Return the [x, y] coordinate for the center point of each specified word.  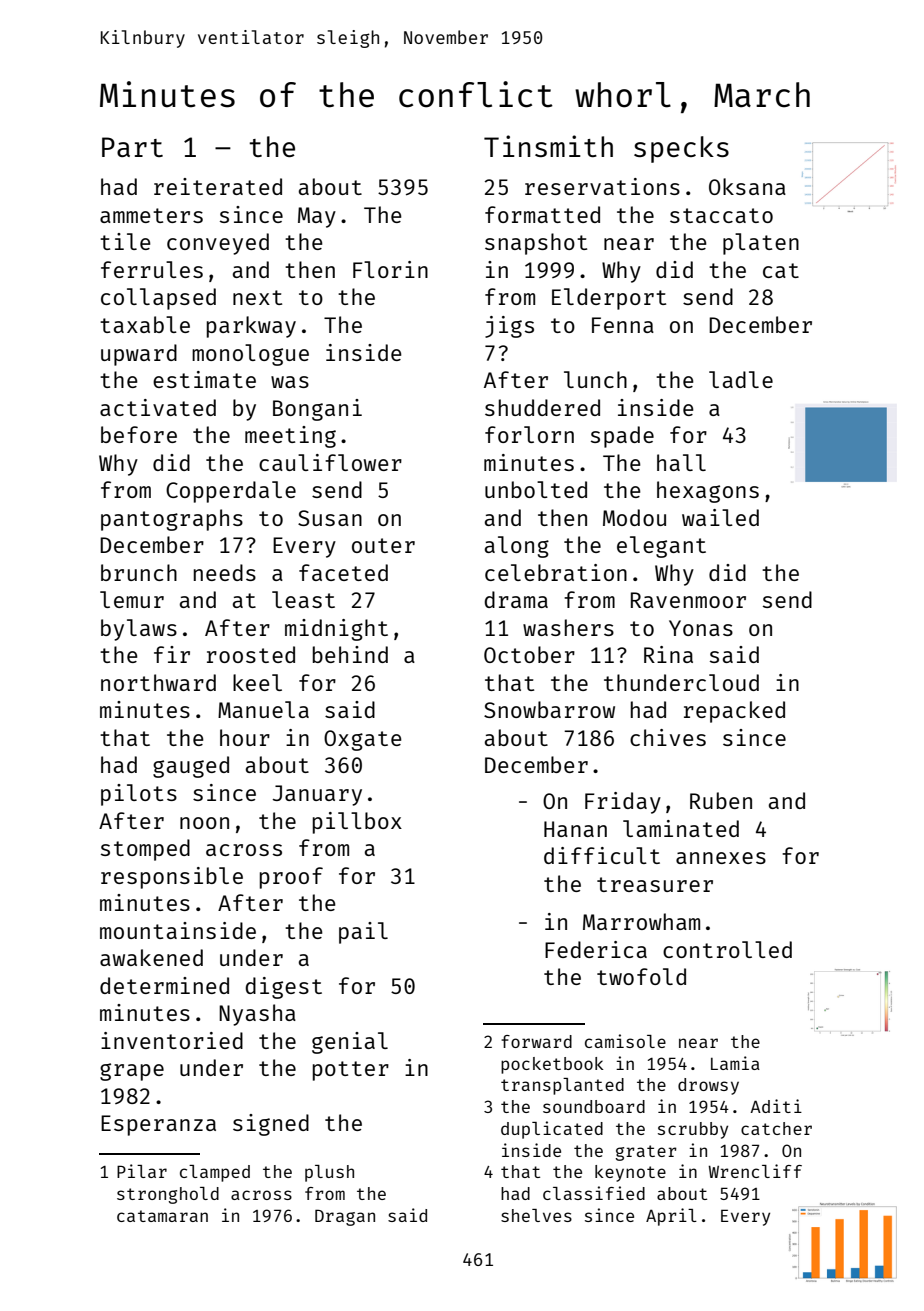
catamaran [162, 1216]
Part [132, 147]
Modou [634, 517]
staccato [721, 215]
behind [350, 654]
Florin [390, 269]
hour [245, 737]
